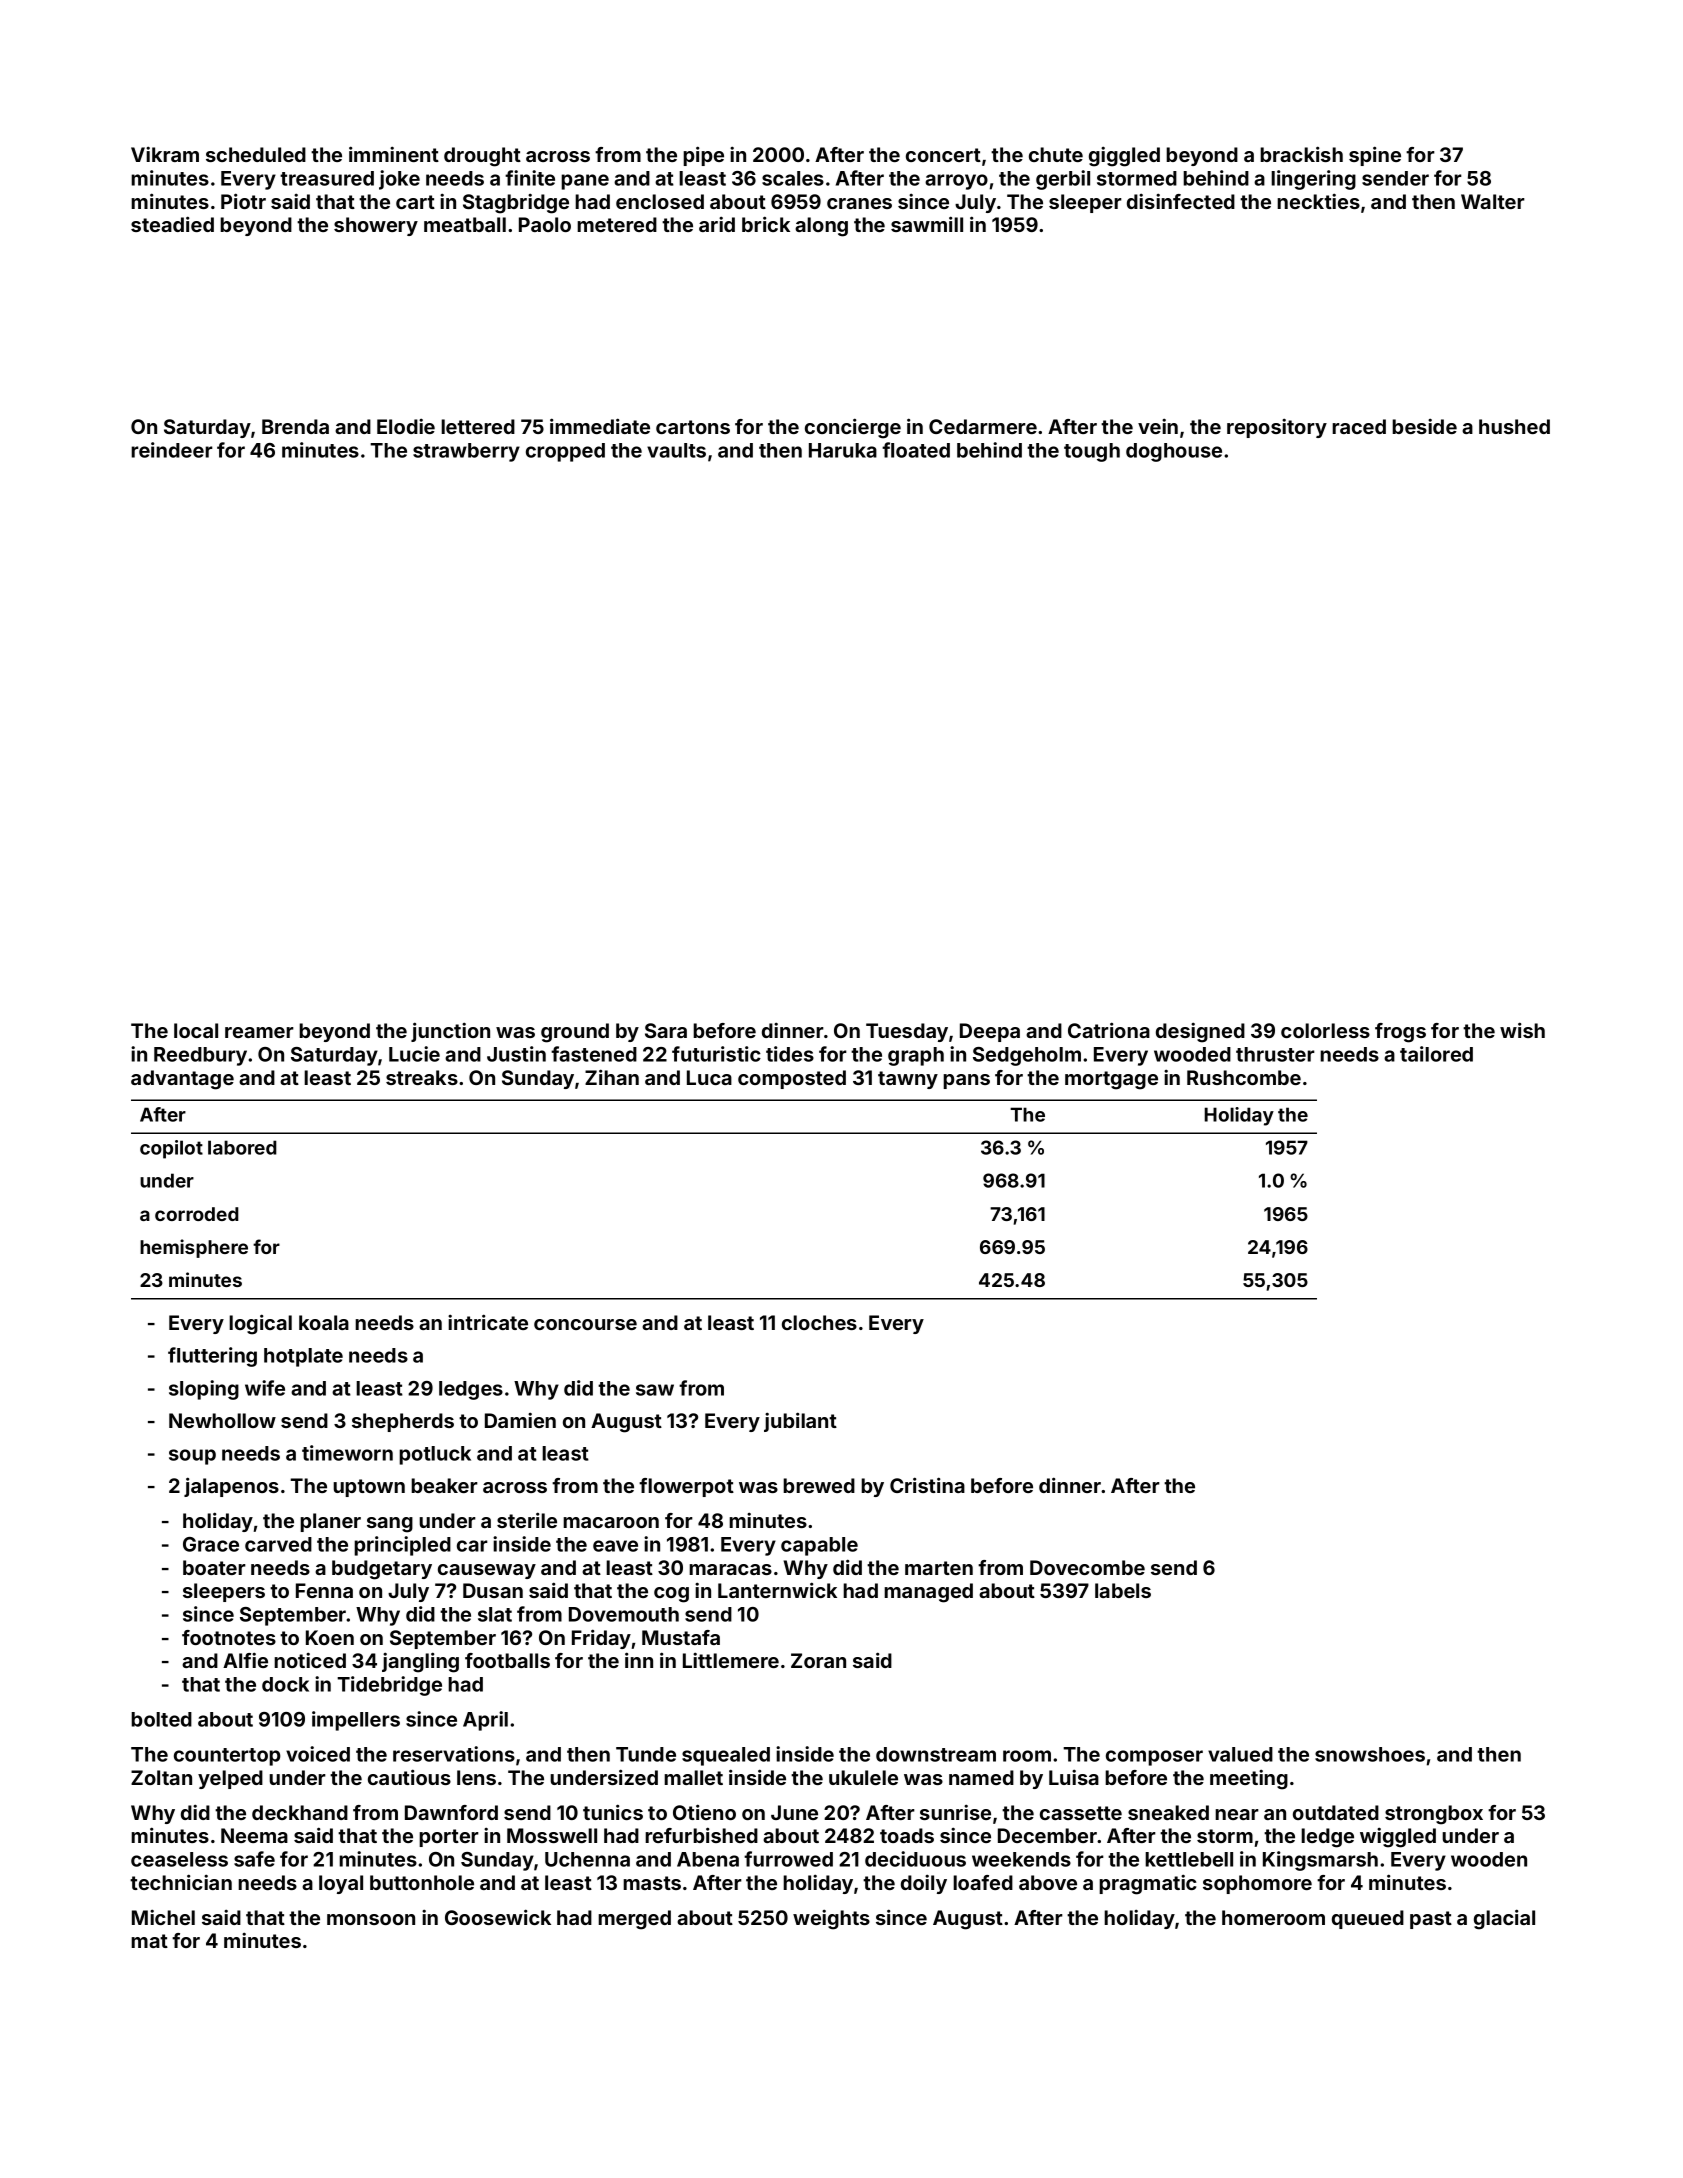  I want to click on pipe, so click(703, 156).
